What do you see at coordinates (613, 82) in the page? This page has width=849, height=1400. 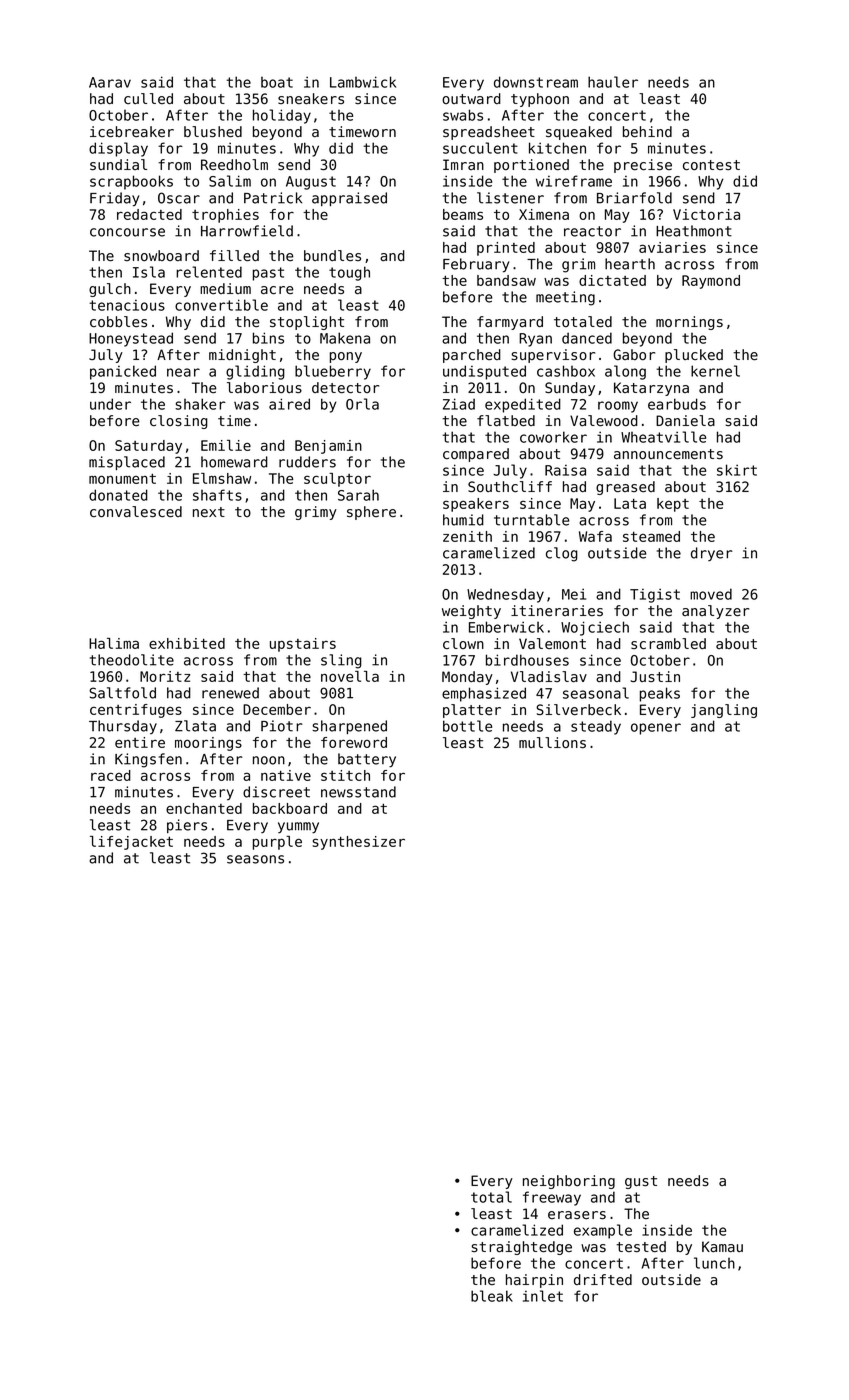 I see `hauler` at bounding box center [613, 82].
